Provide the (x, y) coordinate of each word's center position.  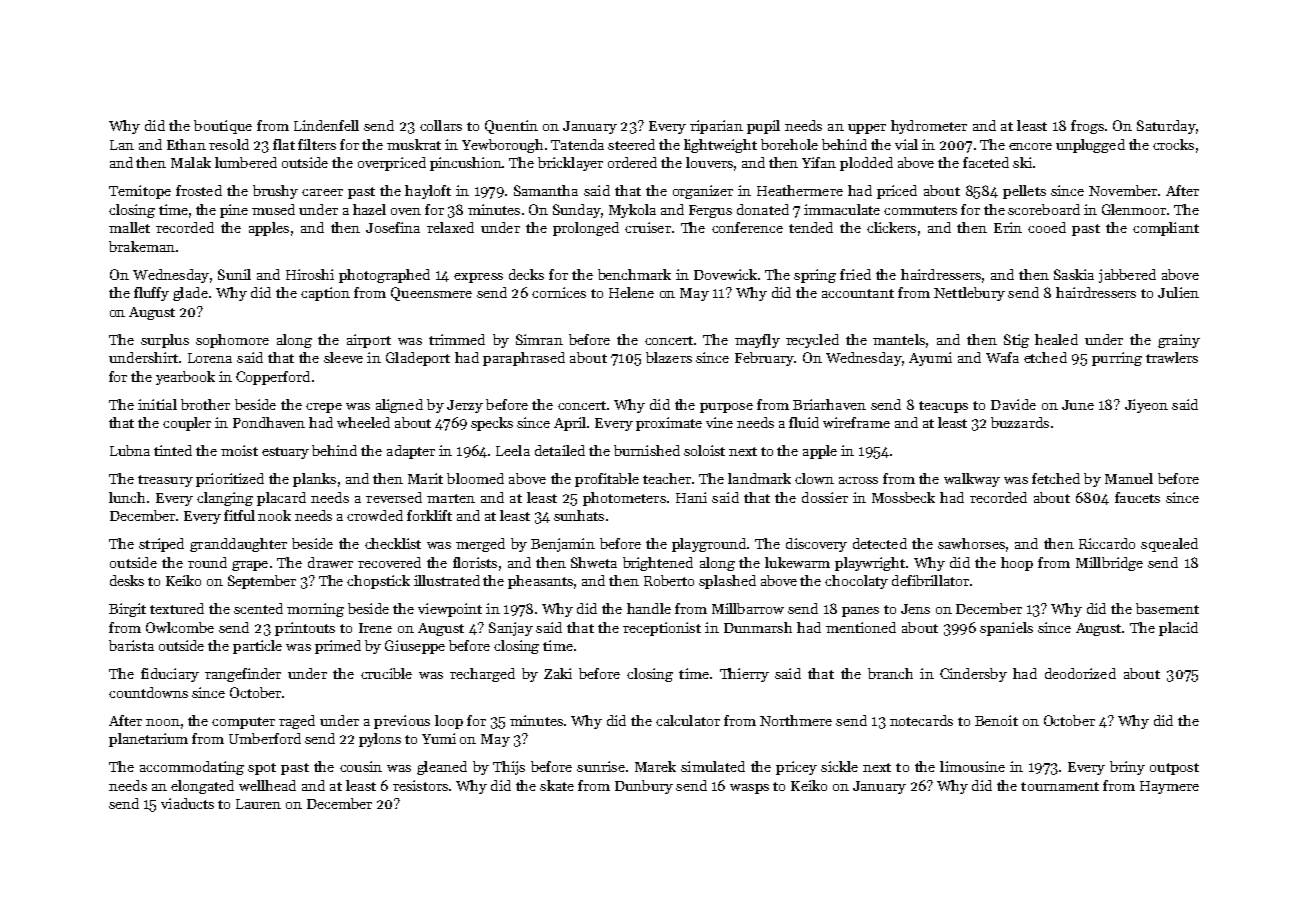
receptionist (662, 629)
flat (284, 144)
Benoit (996, 720)
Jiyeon (1146, 406)
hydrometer (929, 127)
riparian (716, 127)
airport (369, 341)
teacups (943, 407)
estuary (285, 453)
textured (177, 608)
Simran (539, 339)
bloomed (475, 478)
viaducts (187, 803)
